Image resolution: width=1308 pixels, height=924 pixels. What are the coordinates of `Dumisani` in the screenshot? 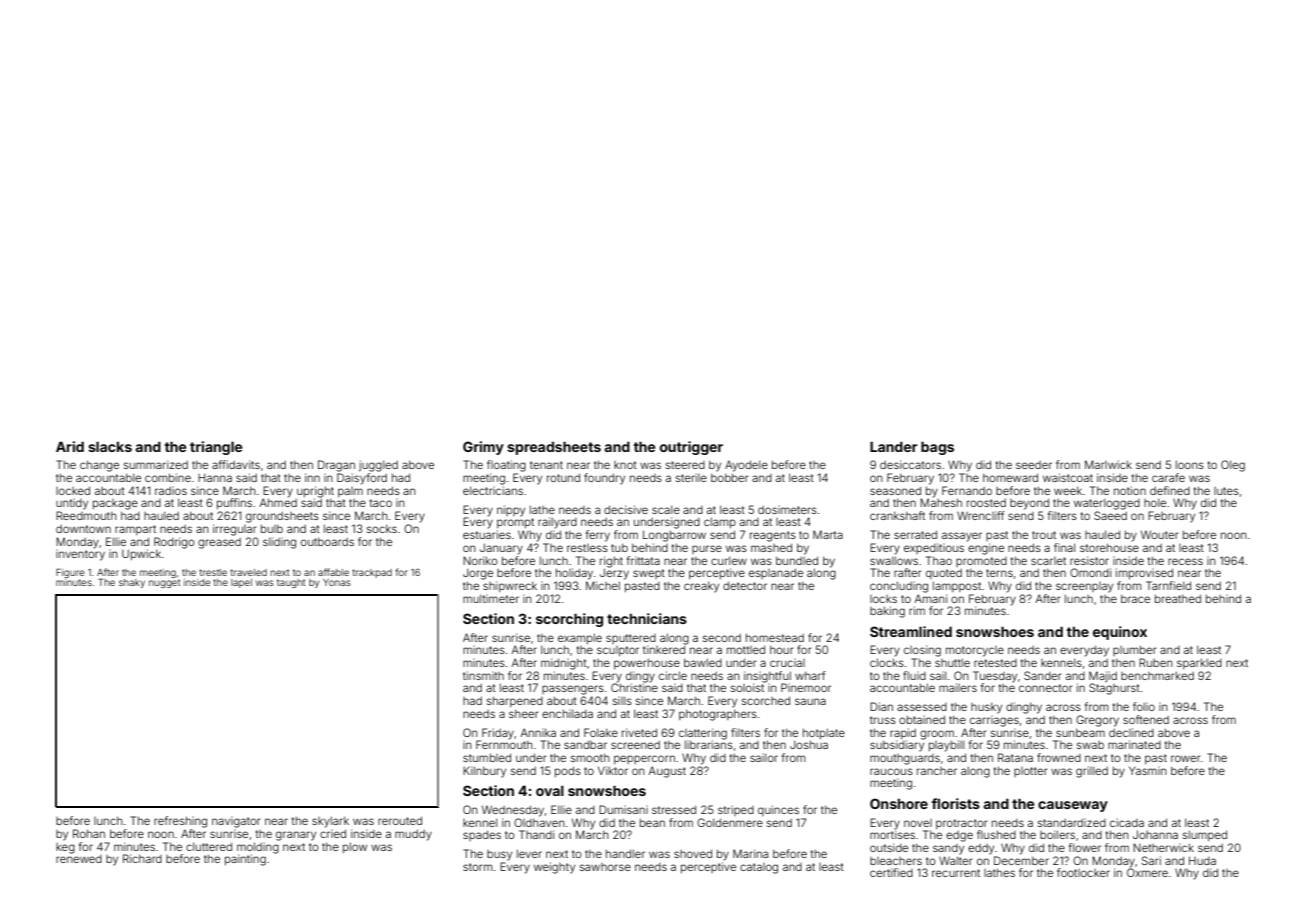 It's located at (623, 809).
